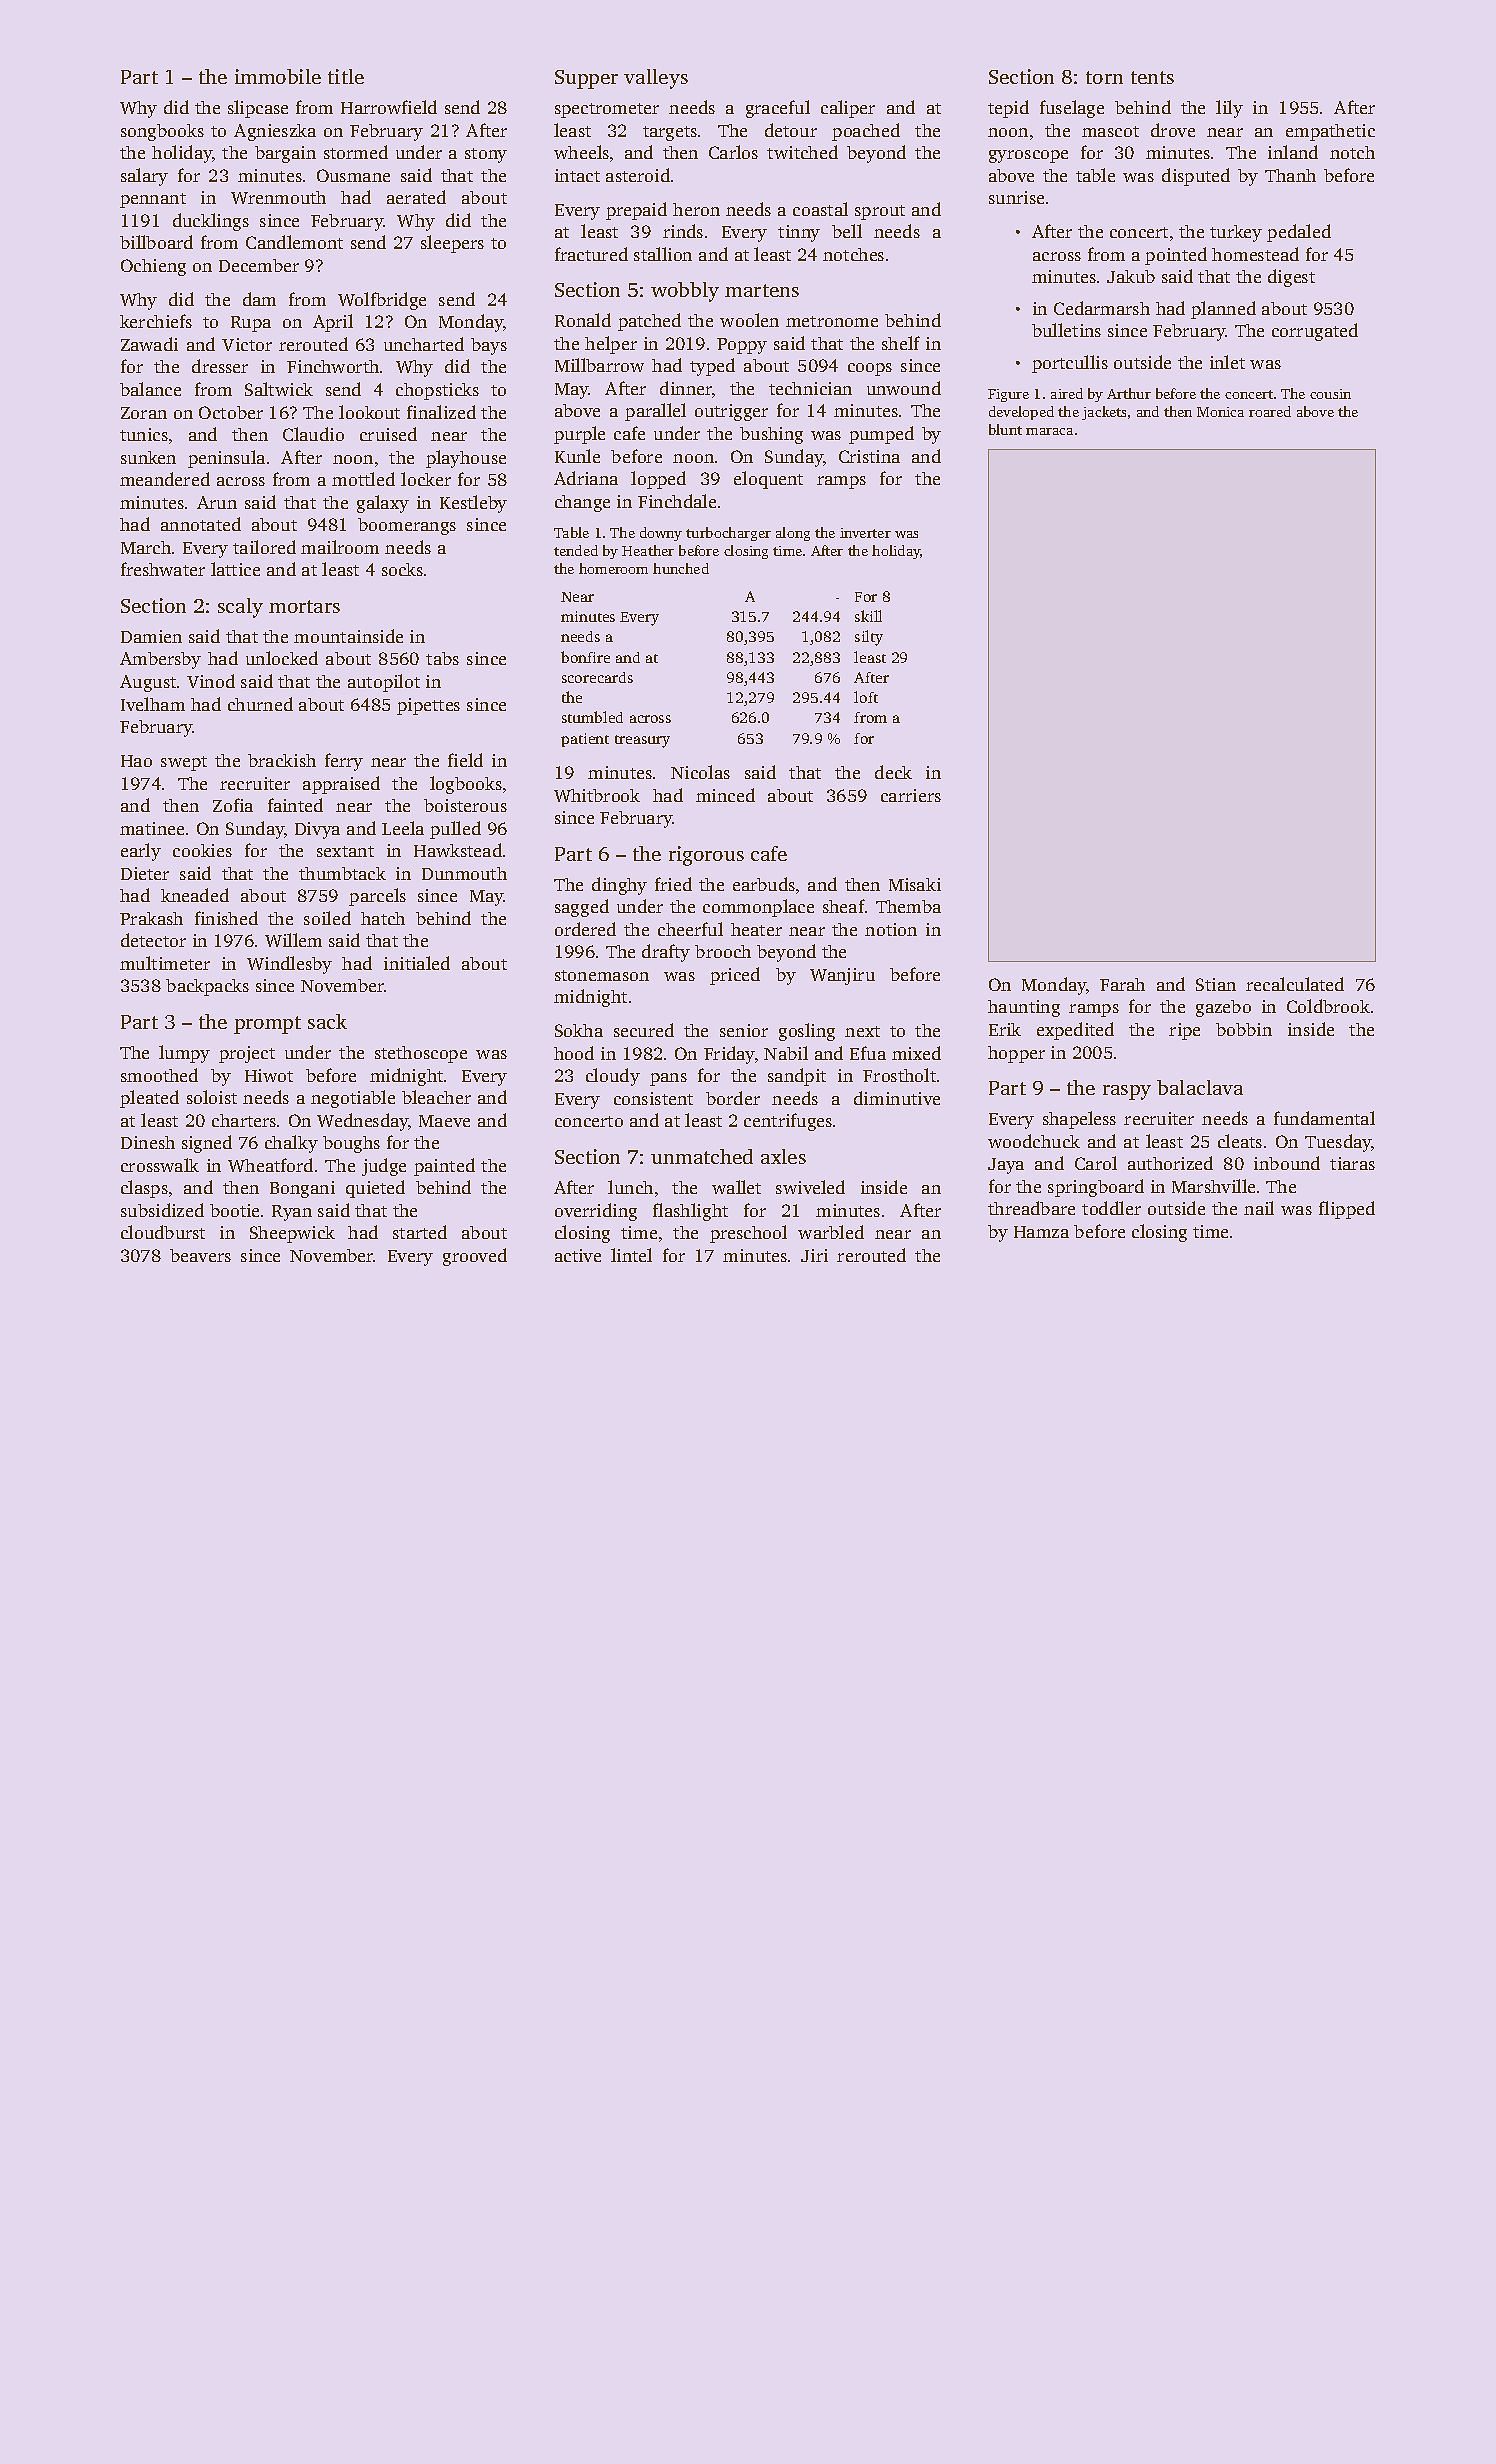 Image resolution: width=1496 pixels, height=2464 pixels. I want to click on inverter, so click(865, 533).
